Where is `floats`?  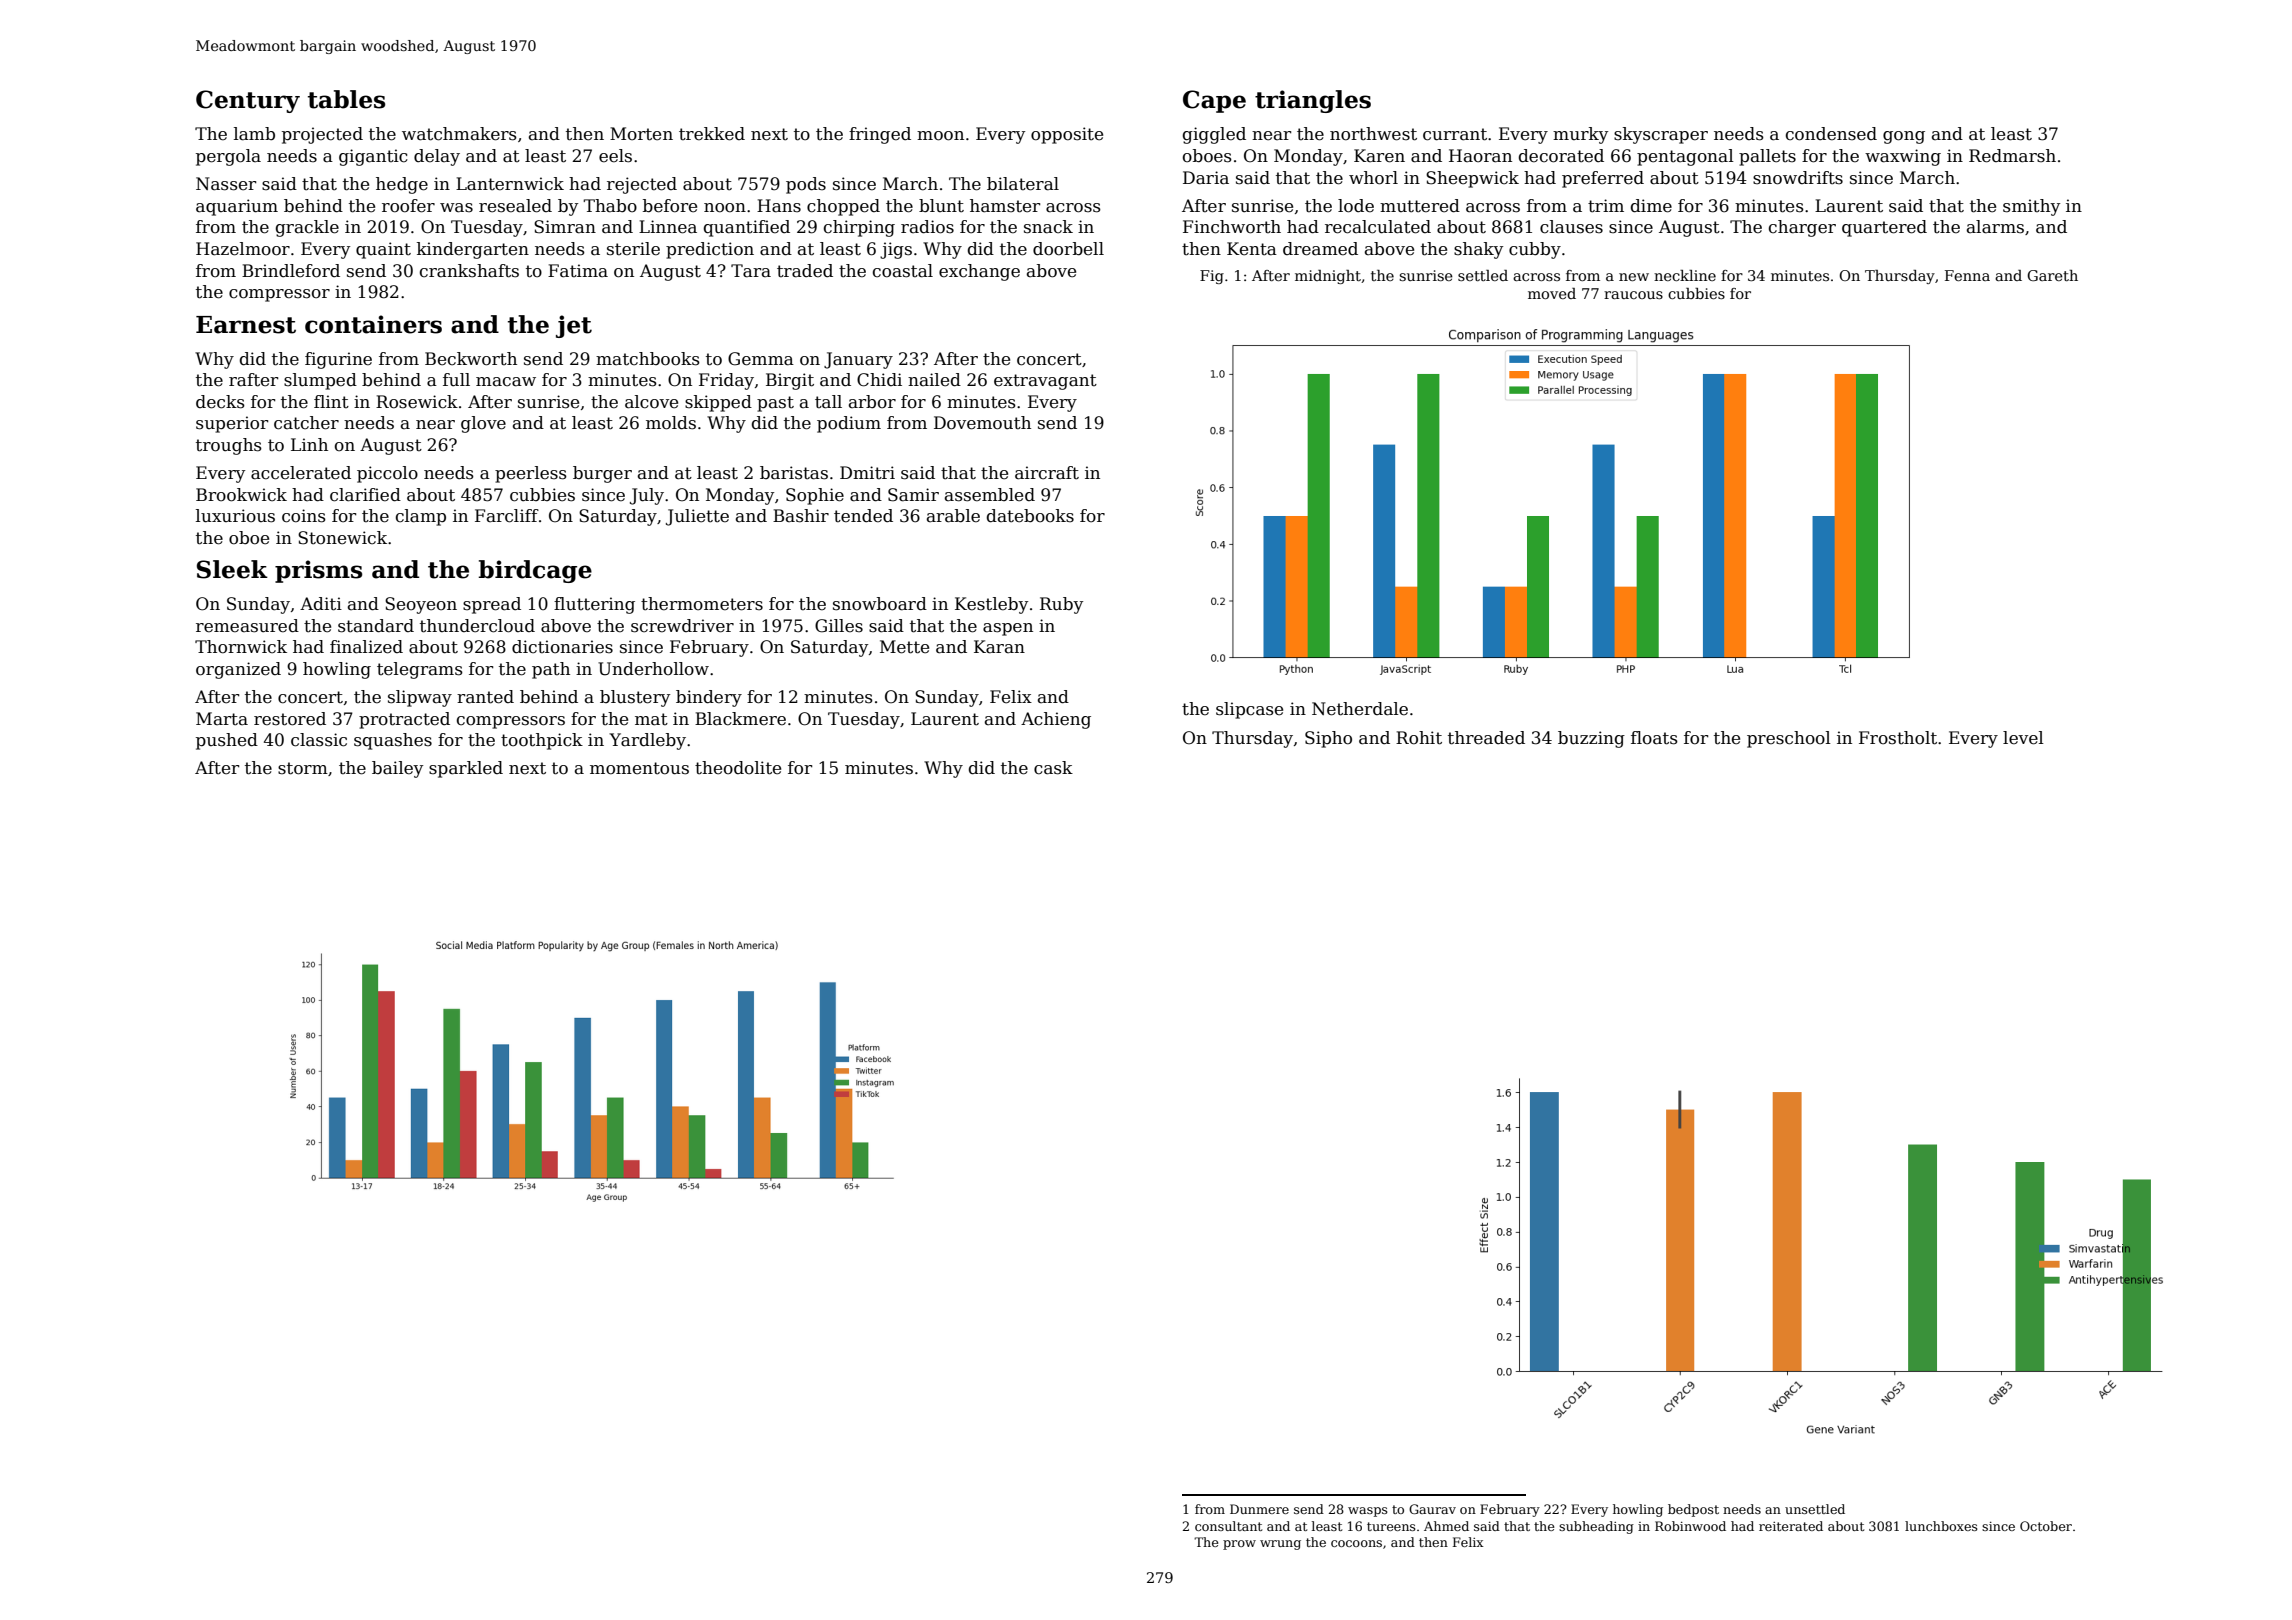 floats is located at coordinates (1654, 738).
